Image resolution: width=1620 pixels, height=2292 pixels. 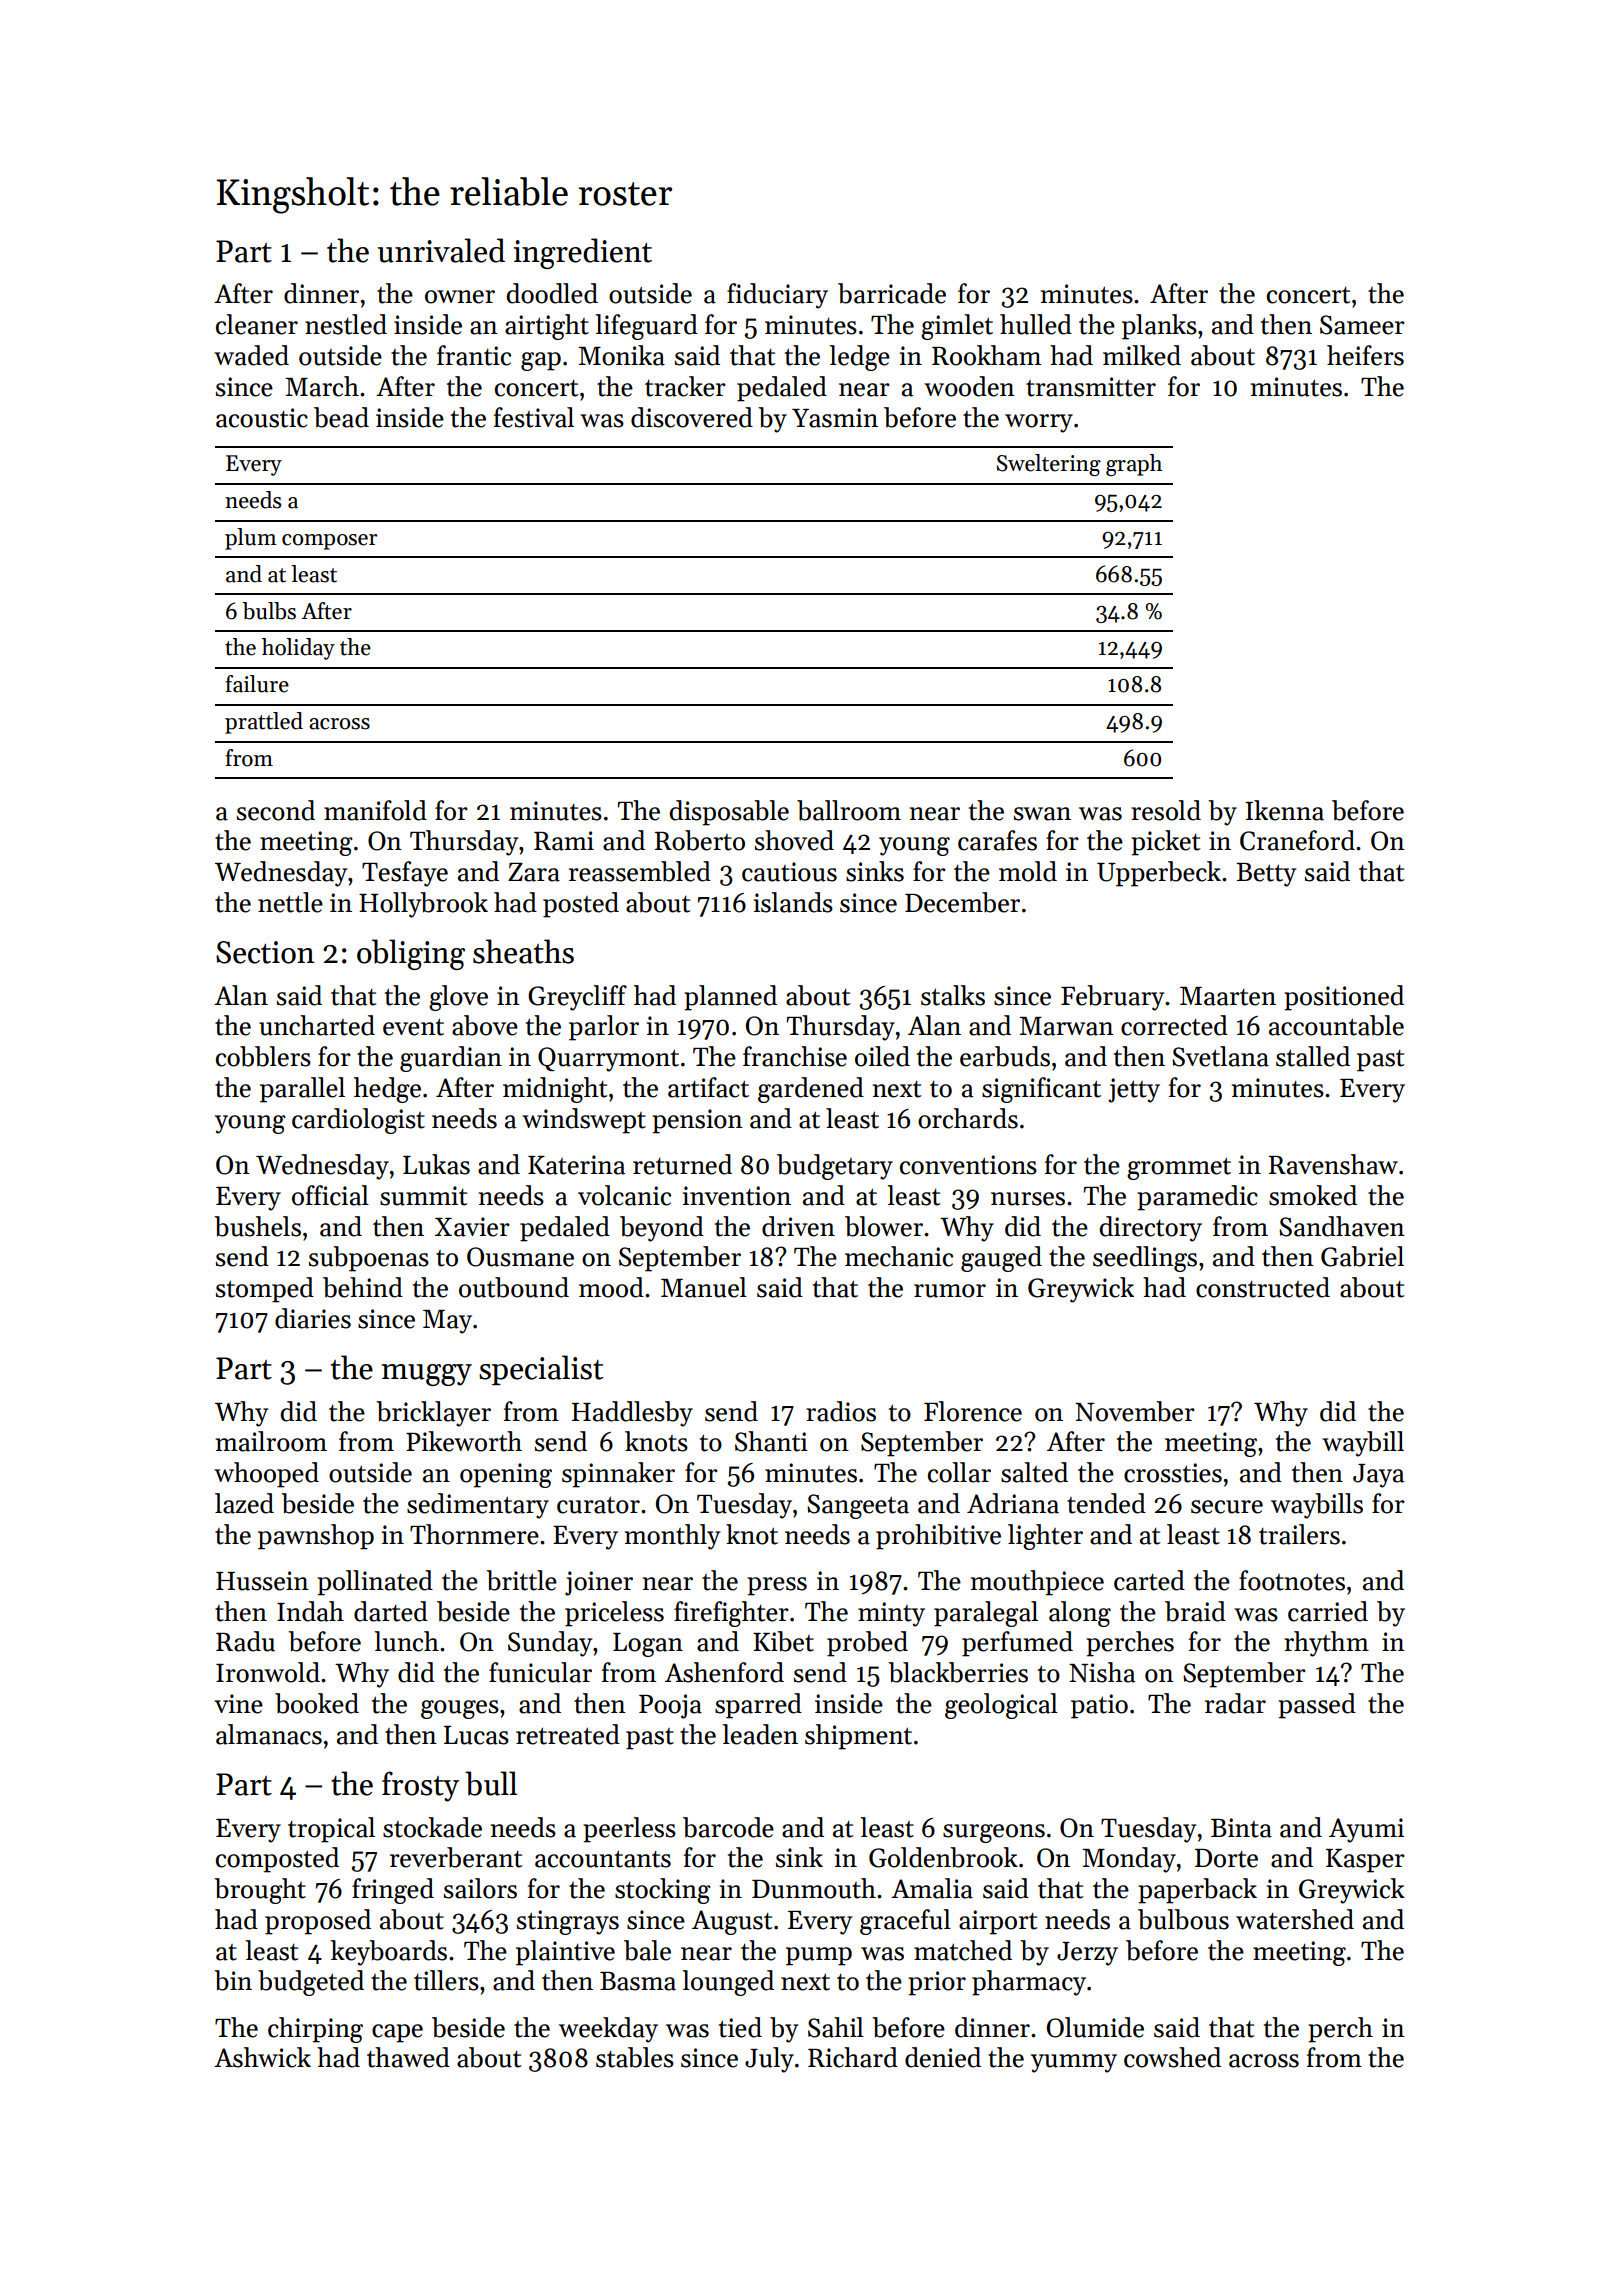 What do you see at coordinates (704, 1287) in the document?
I see `Manuel` at bounding box center [704, 1287].
